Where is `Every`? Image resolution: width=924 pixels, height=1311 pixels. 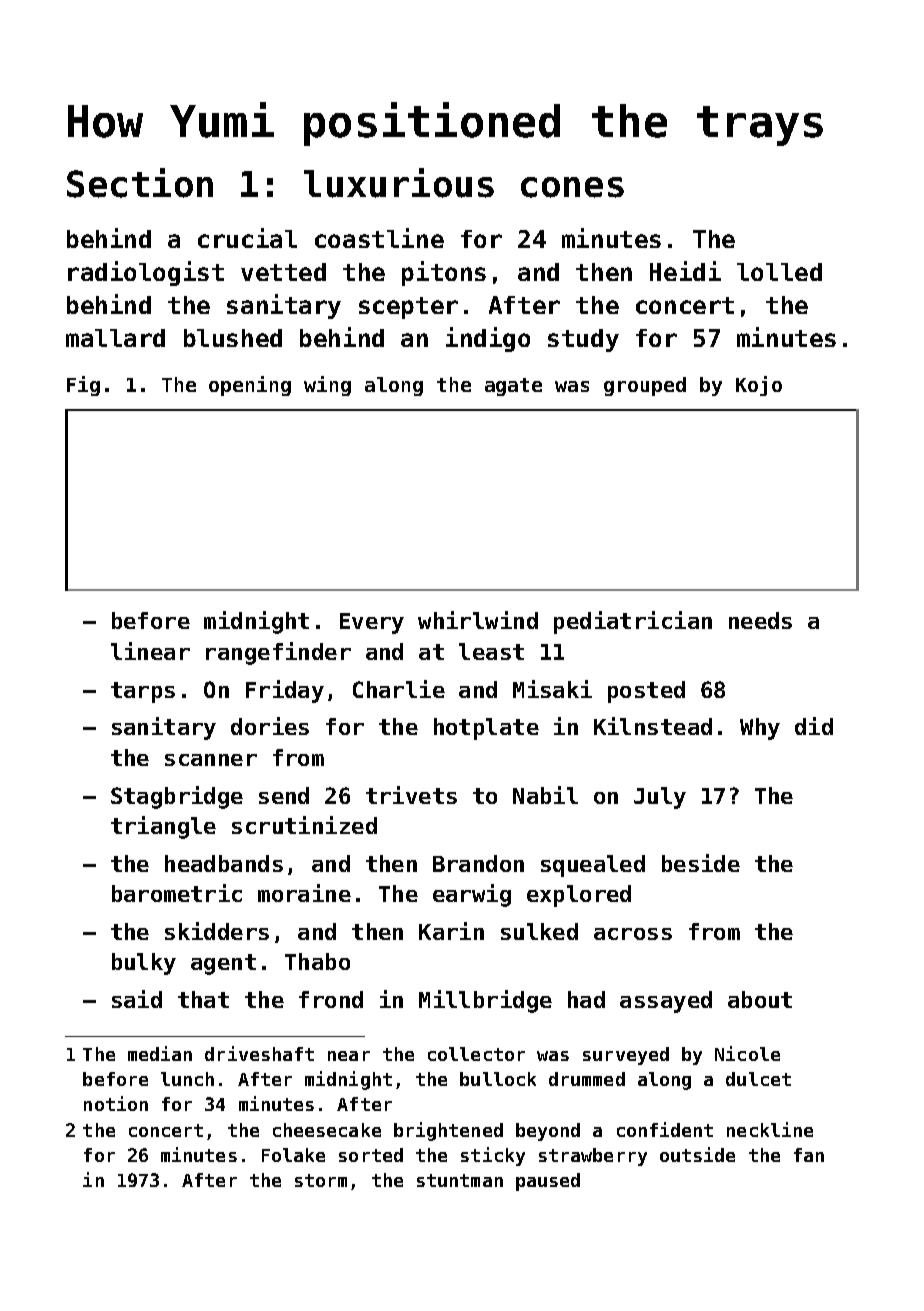 Every is located at coordinates (372, 623).
